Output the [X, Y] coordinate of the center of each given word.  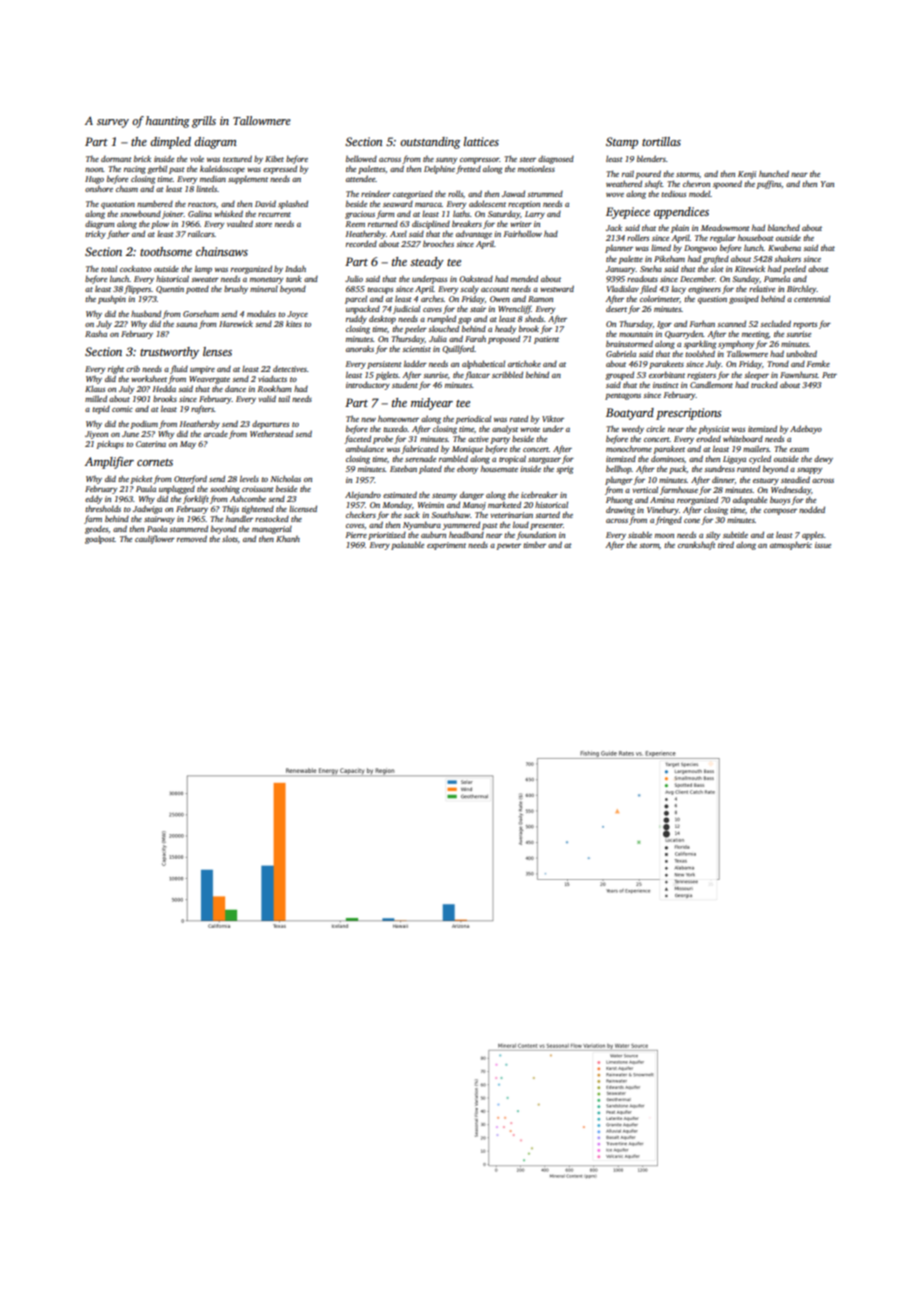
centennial [812, 298]
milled [96, 398]
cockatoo [135, 269]
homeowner [398, 418]
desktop [382, 320]
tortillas [661, 141]
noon [94, 170]
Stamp [622, 143]
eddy [93, 499]
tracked [764, 384]
